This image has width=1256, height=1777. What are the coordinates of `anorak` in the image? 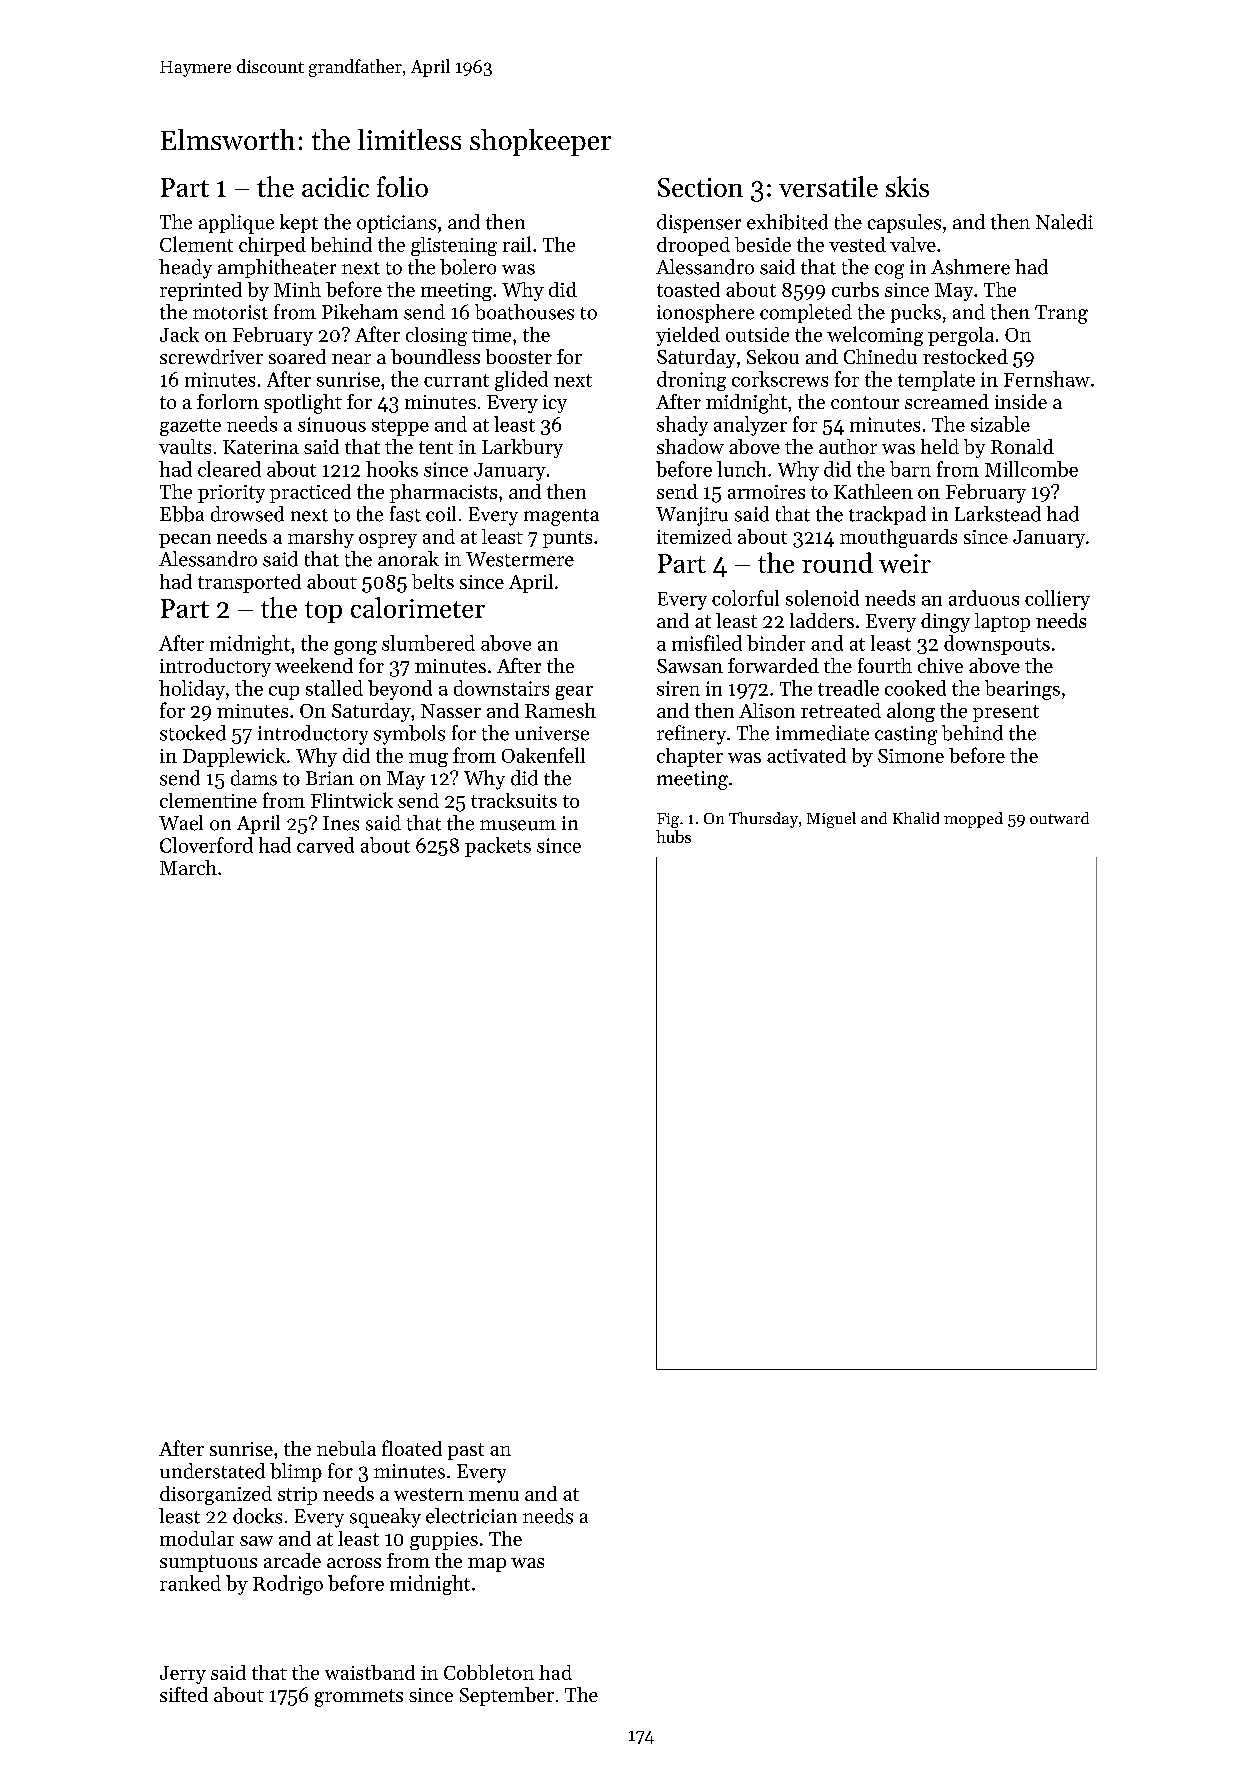 It's located at (408, 559).
